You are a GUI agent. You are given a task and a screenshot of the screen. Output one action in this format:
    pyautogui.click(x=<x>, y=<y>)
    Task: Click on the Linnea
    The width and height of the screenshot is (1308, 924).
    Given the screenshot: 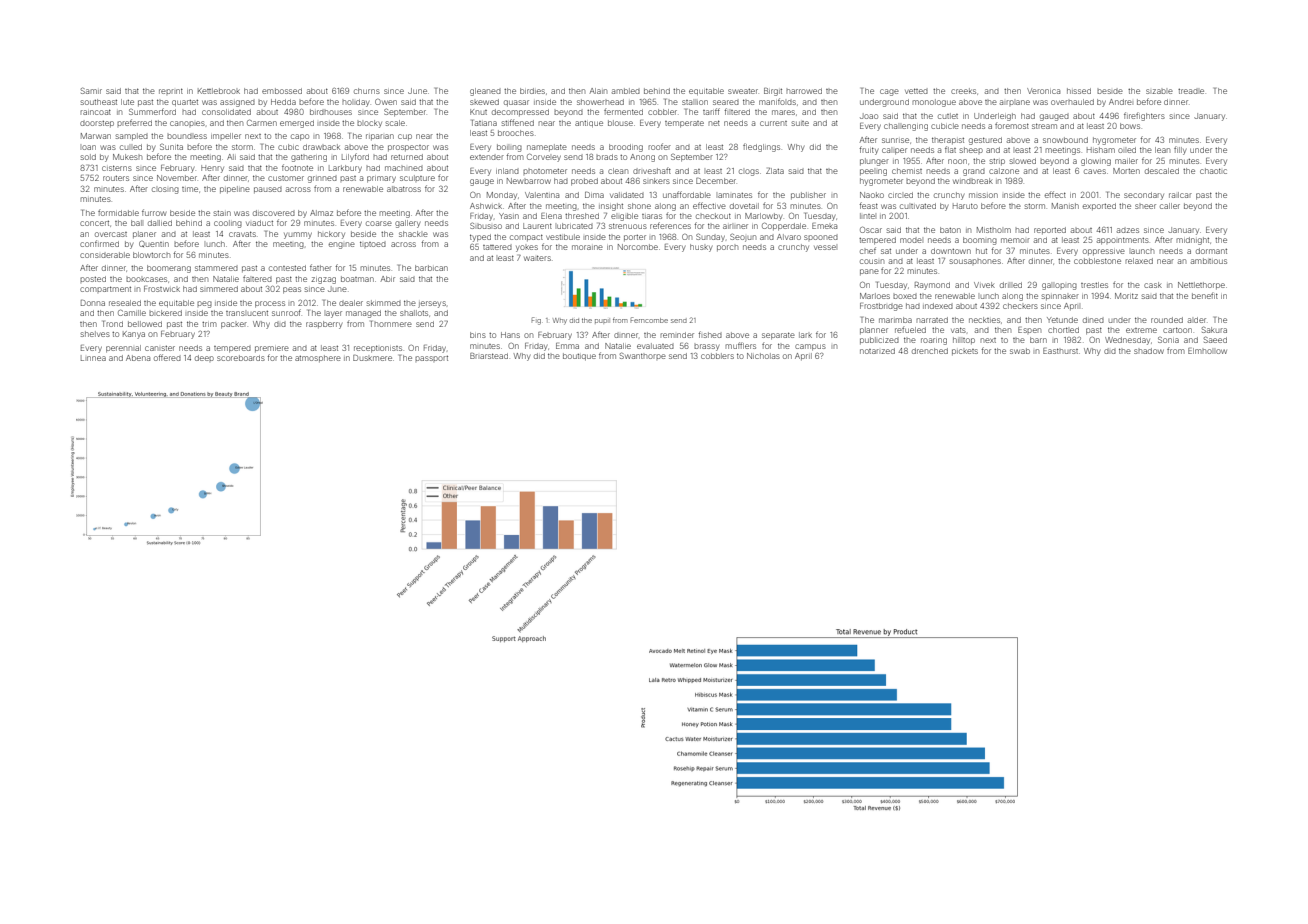 What is the action you would take?
    pyautogui.click(x=93, y=358)
